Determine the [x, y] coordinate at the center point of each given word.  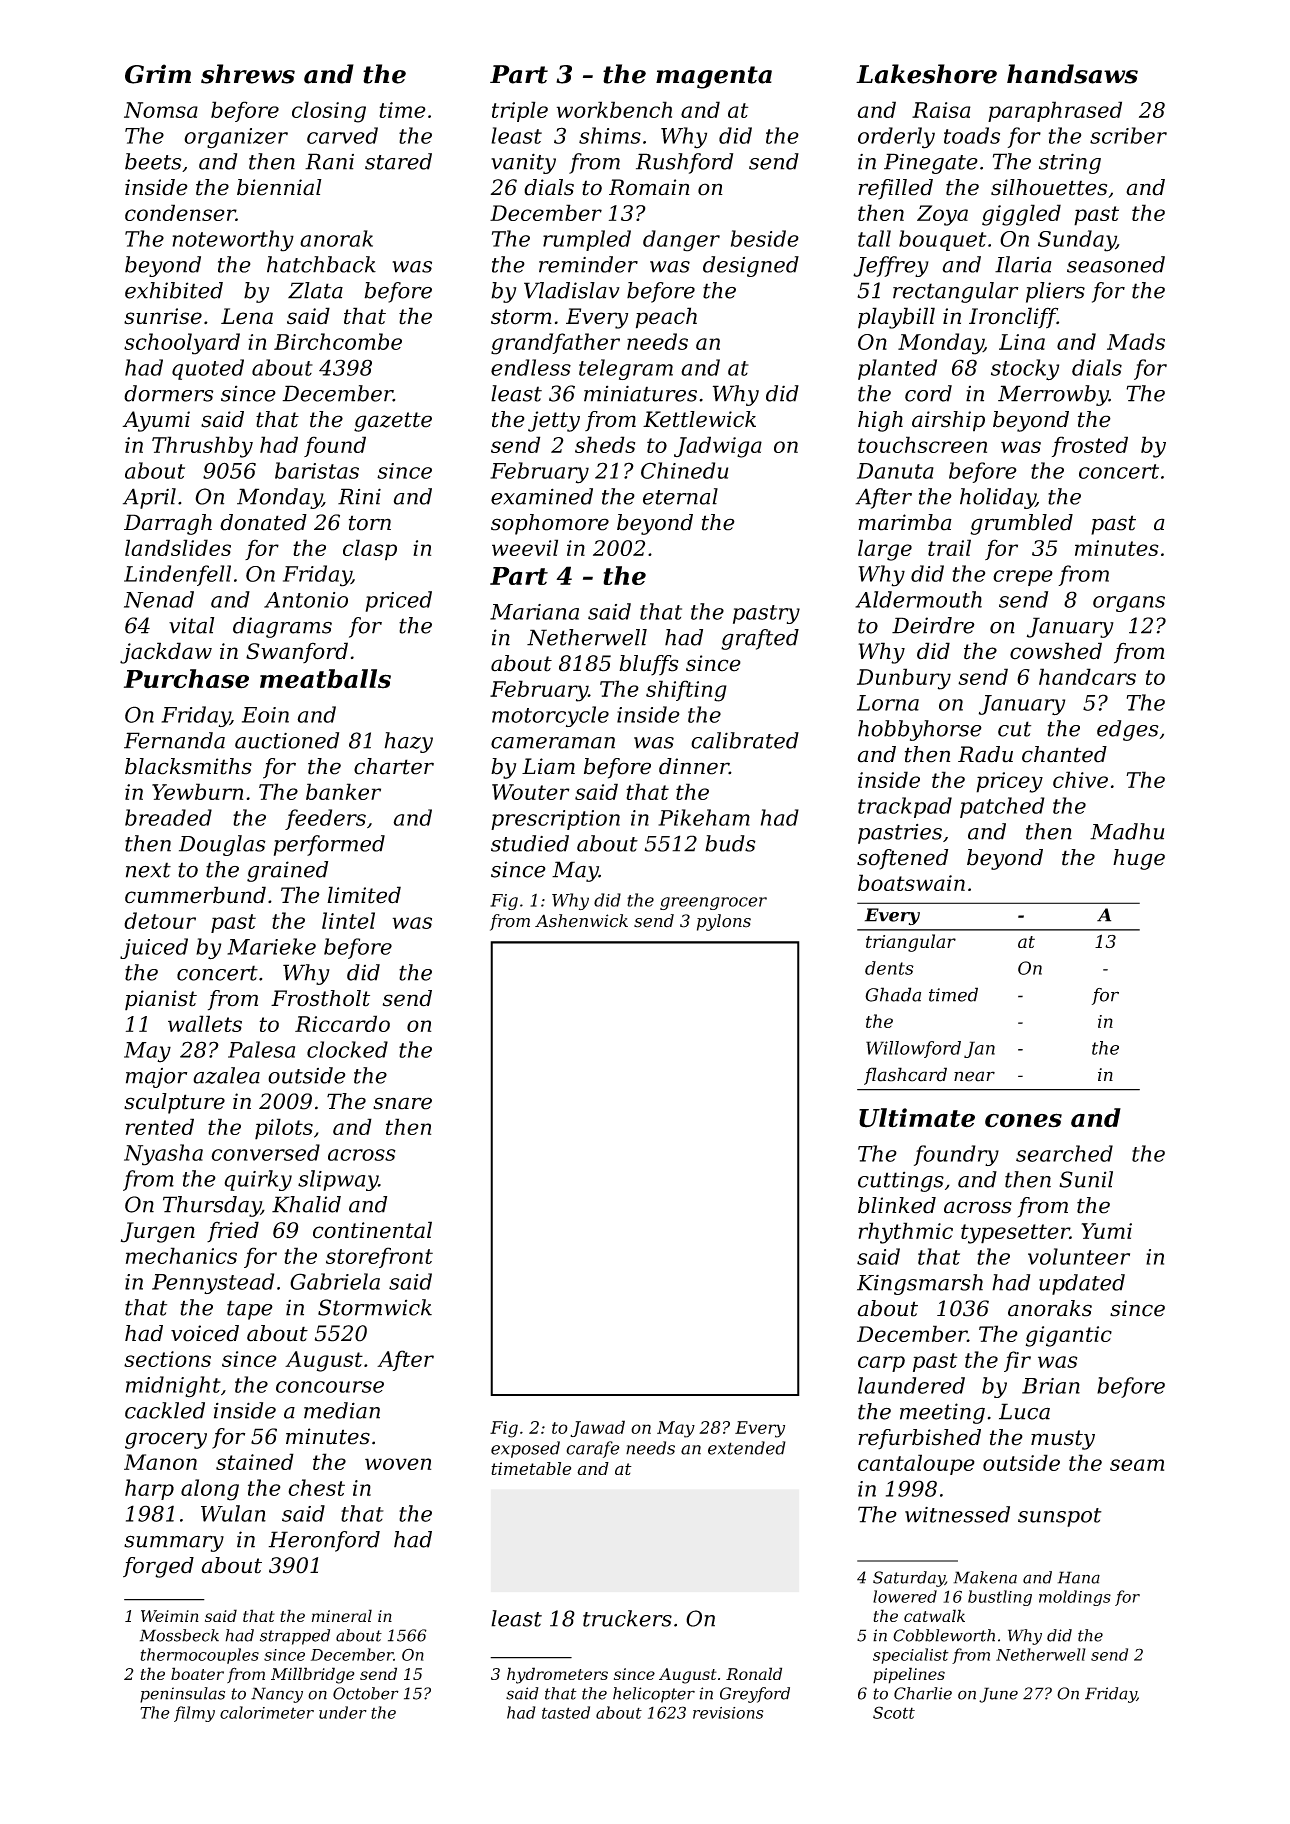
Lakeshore [926, 74]
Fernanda [174, 740]
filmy [194, 1714]
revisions [728, 1713]
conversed [265, 1152]
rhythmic [906, 1233]
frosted [1090, 446]
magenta [714, 77]
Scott [894, 1712]
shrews [248, 74]
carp [881, 1364]
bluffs [648, 665]
